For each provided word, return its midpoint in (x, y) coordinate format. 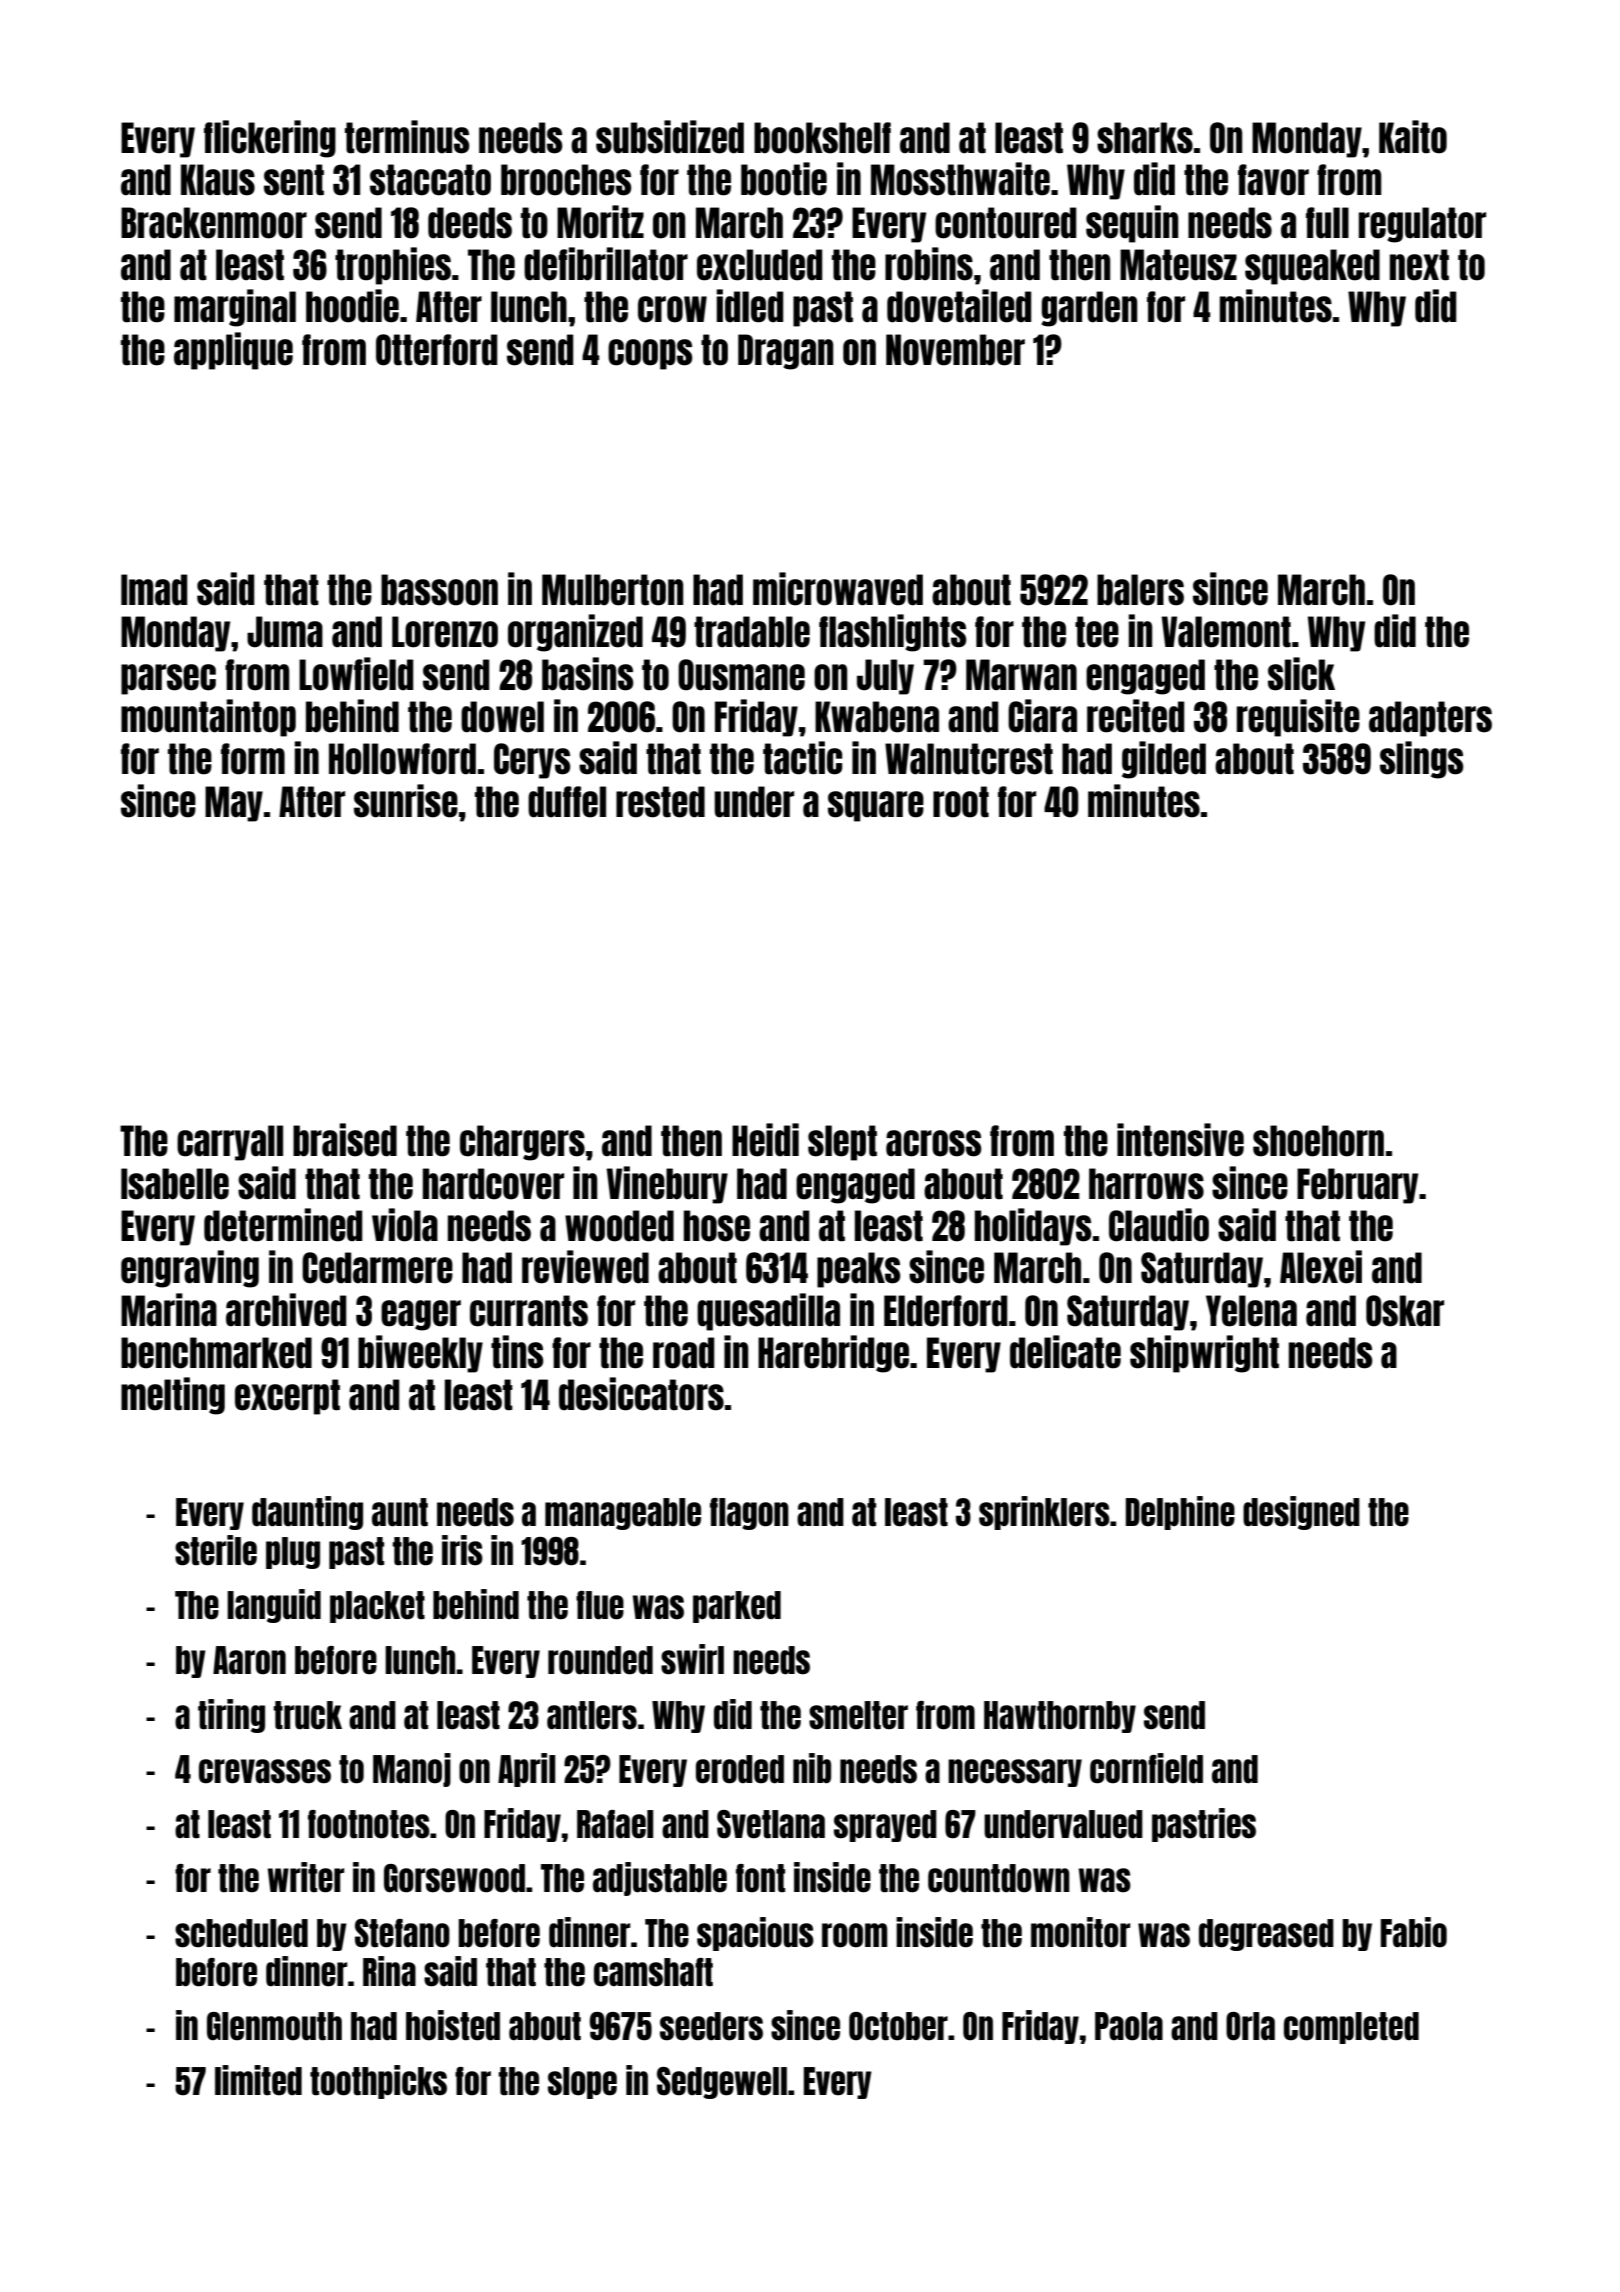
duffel (567, 802)
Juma (285, 632)
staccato (430, 180)
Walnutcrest (969, 759)
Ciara (1042, 716)
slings (1421, 760)
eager (421, 1315)
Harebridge (833, 1354)
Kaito (1413, 137)
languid (274, 1606)
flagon (749, 1514)
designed (1301, 1513)
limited (258, 2080)
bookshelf (822, 138)
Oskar (1405, 1311)
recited (1136, 716)
